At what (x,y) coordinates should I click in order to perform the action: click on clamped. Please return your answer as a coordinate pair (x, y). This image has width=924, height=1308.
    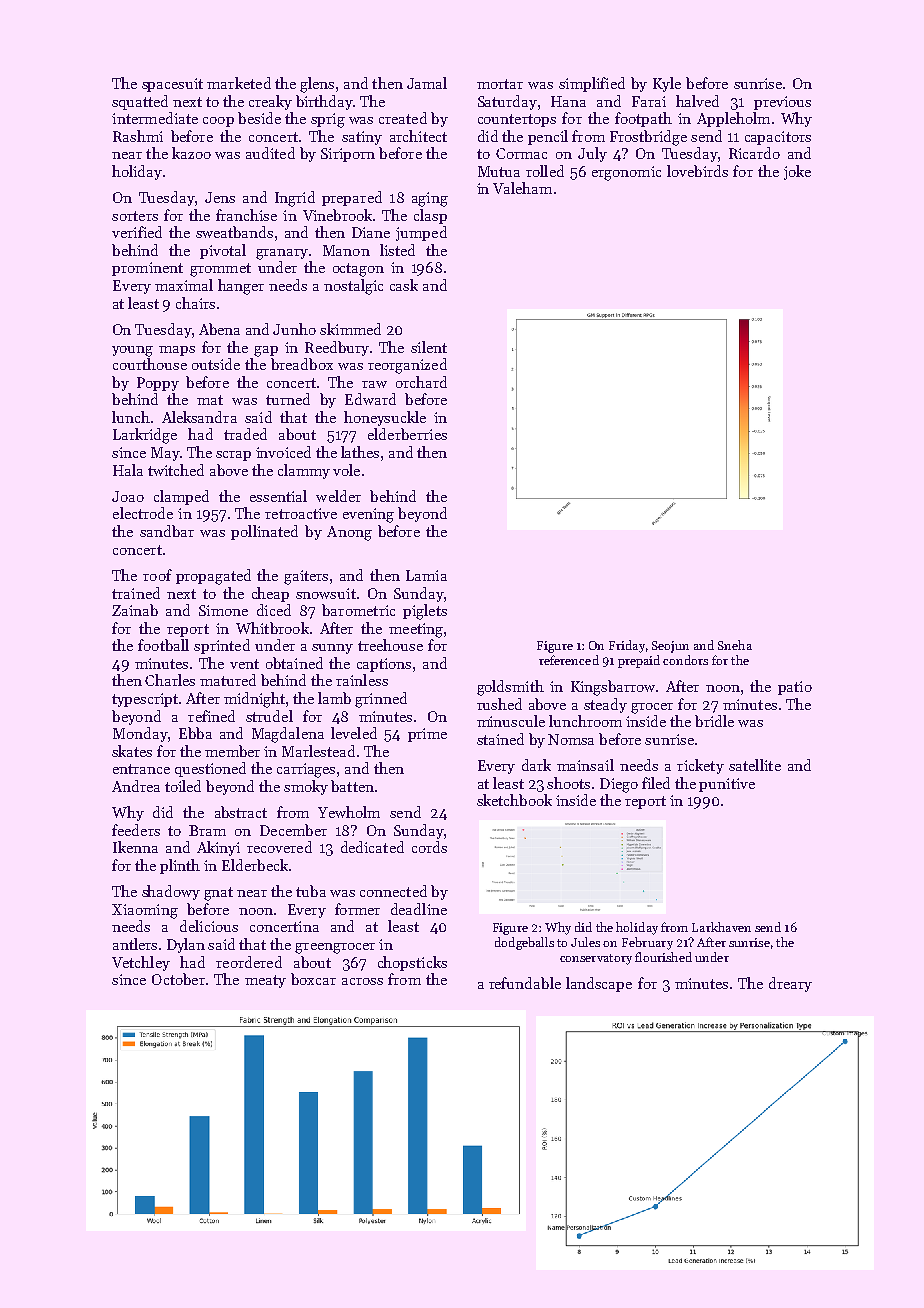
    Looking at the image, I should click on (181, 497).
